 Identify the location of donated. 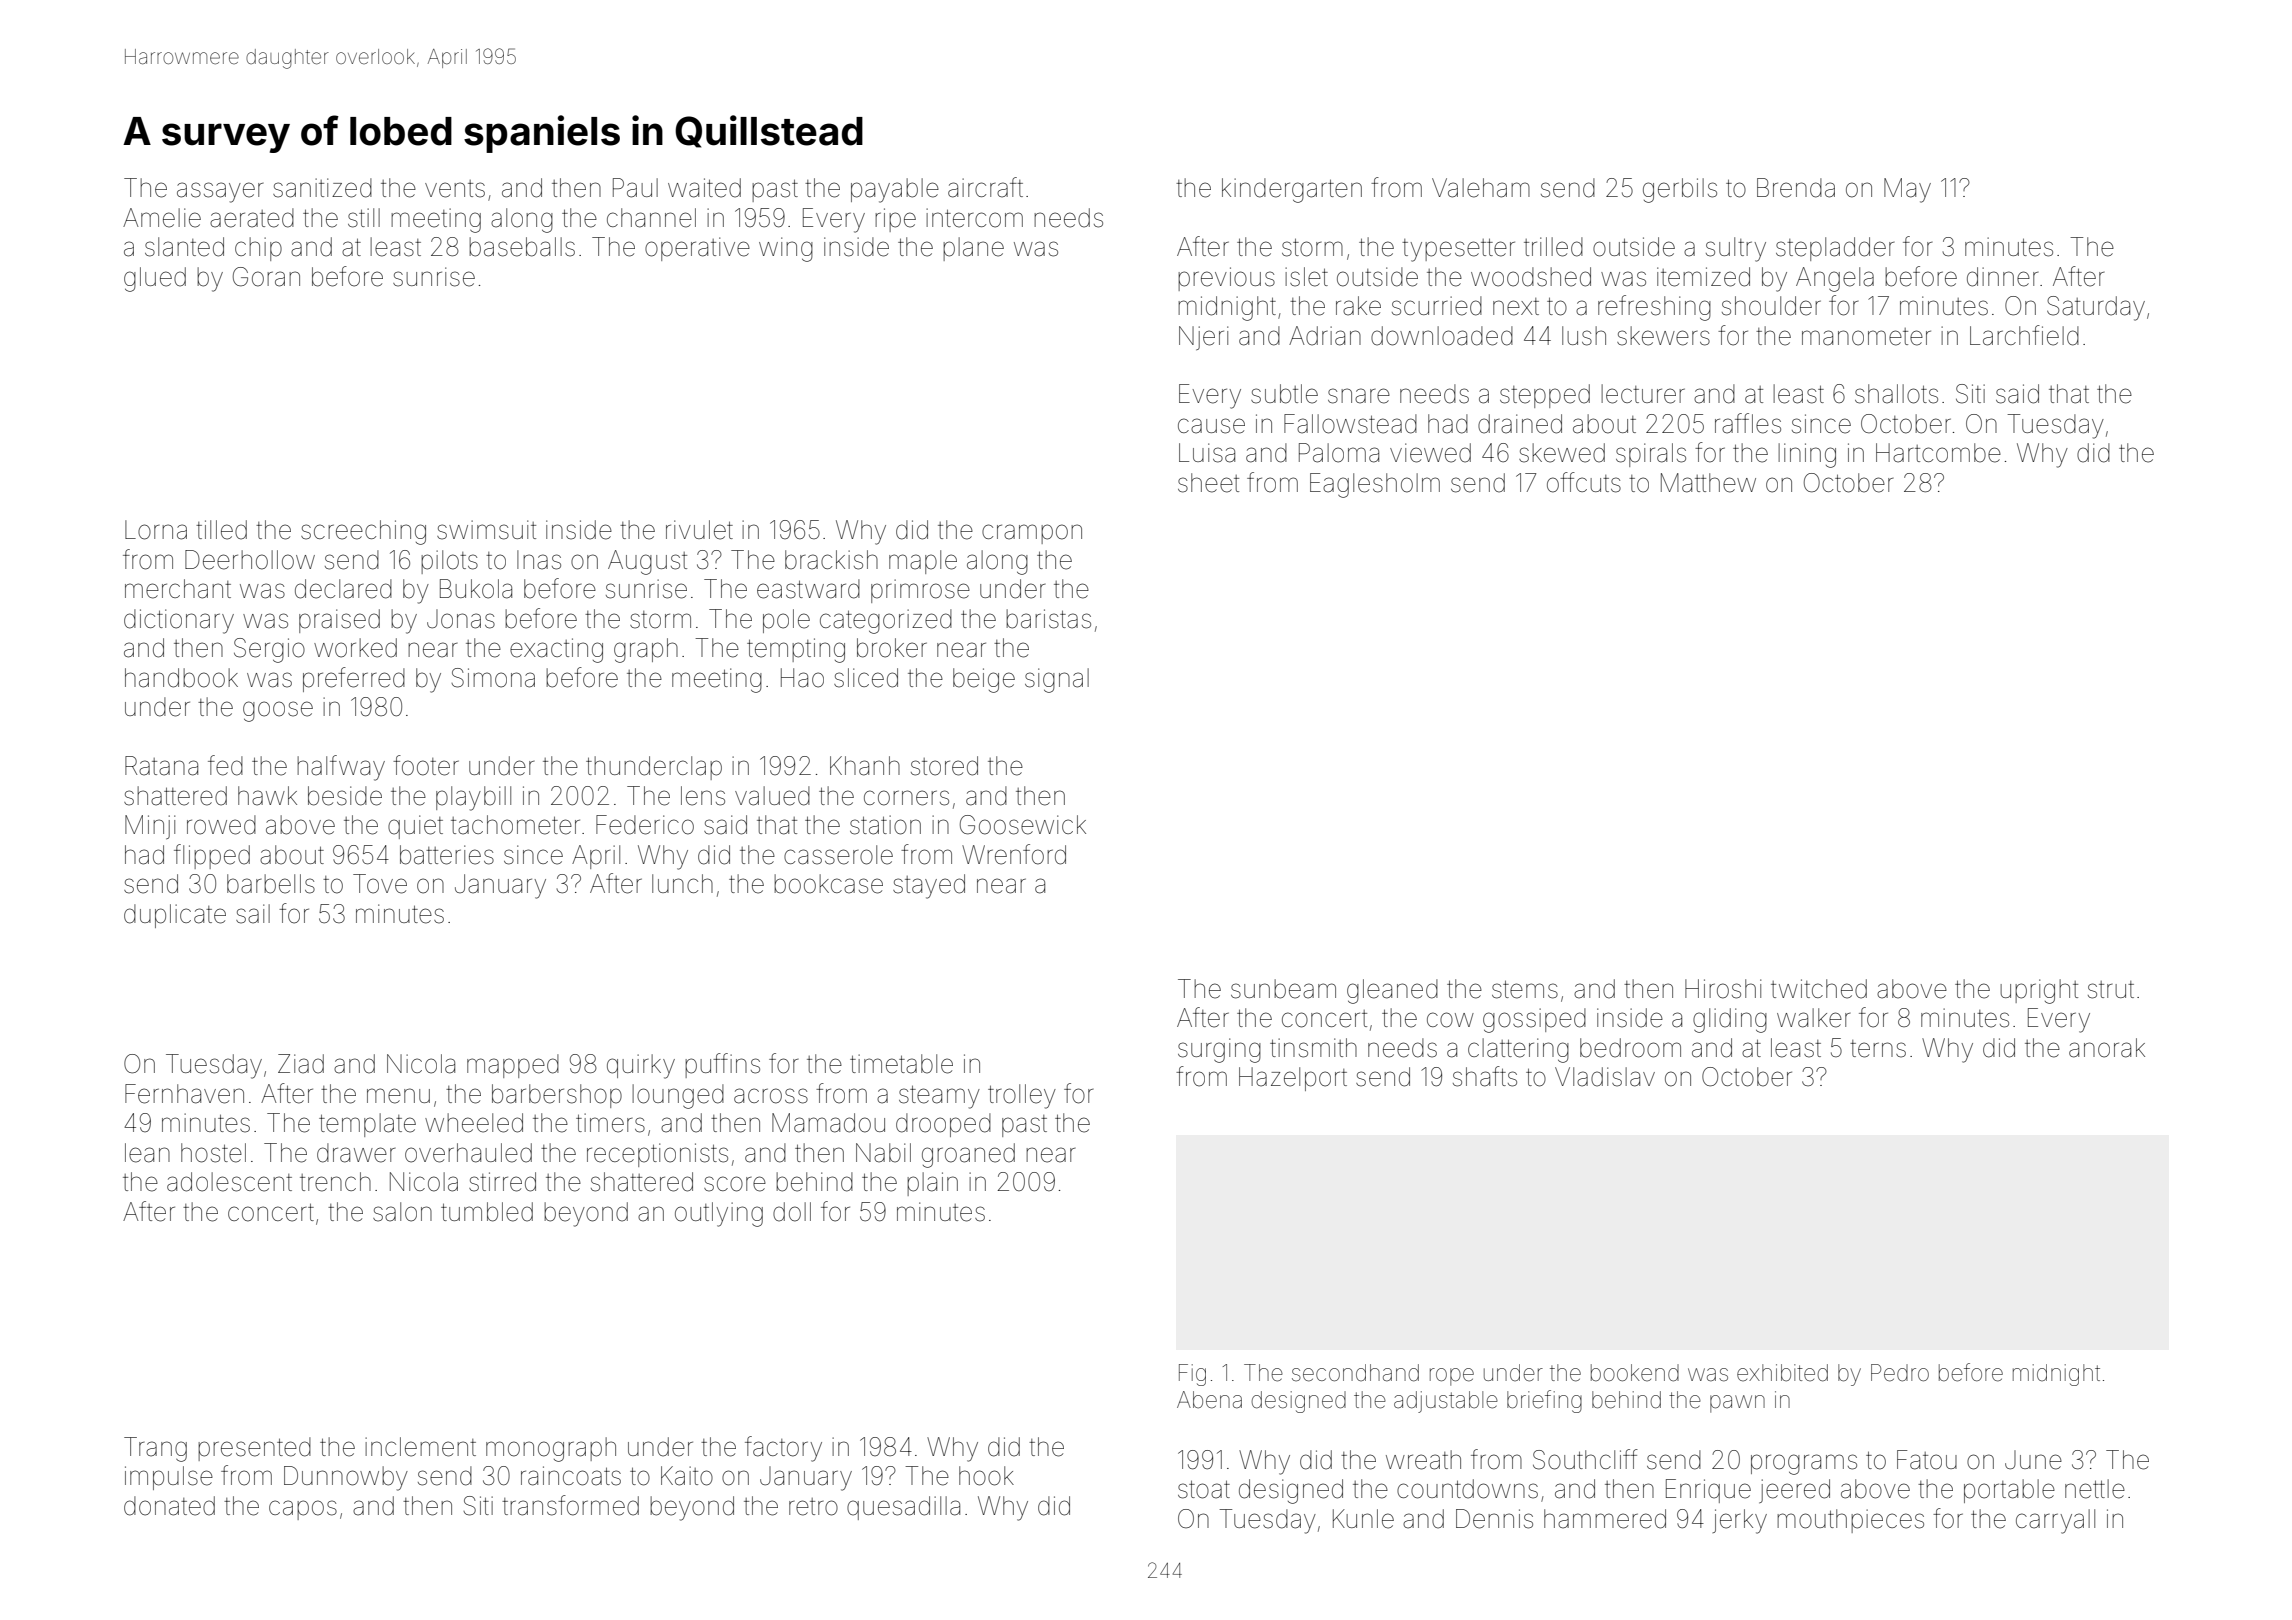
(169, 1506).
